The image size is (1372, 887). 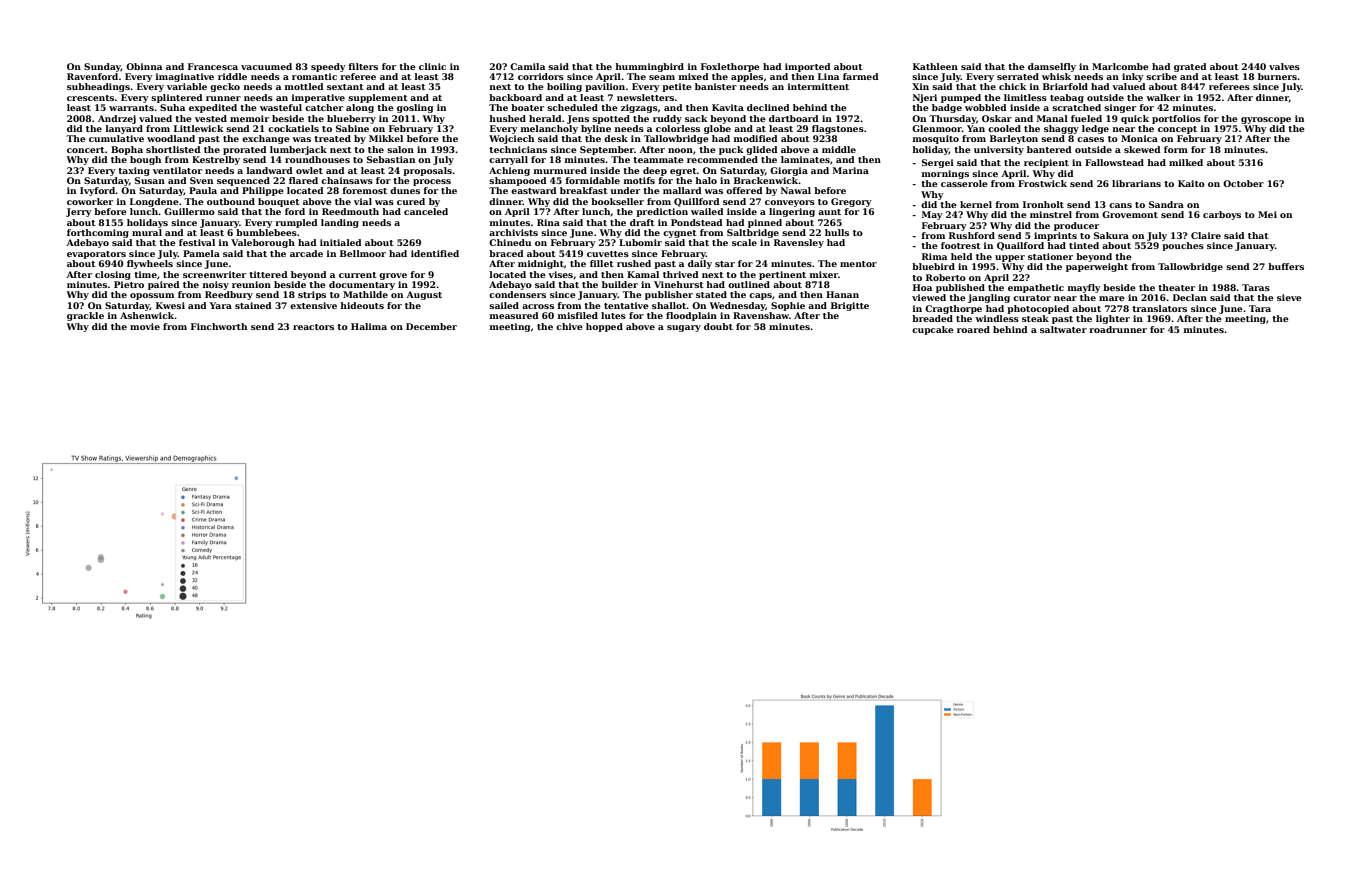 I want to click on burners, so click(x=1277, y=76).
